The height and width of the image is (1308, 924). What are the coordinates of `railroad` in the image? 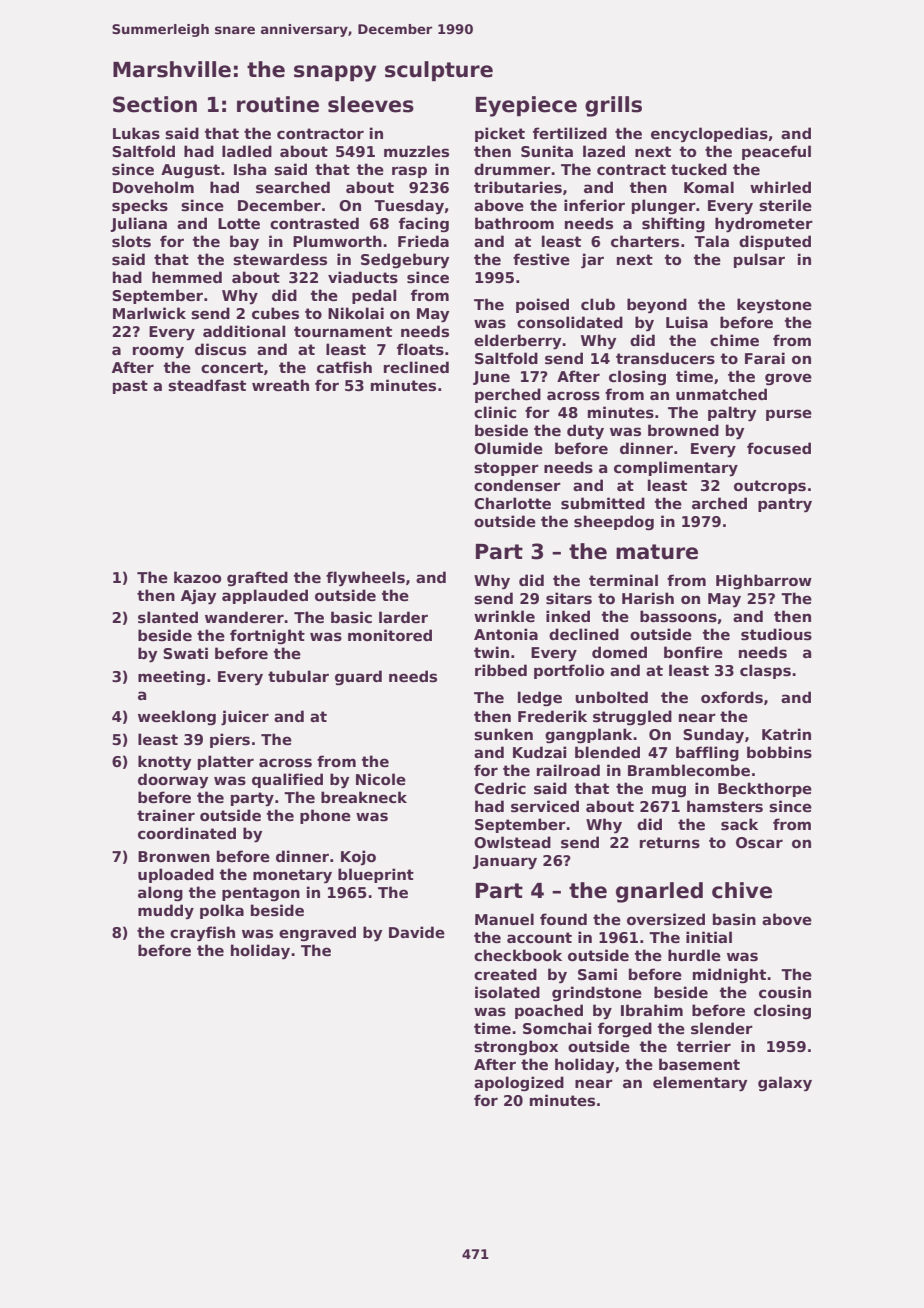 It's located at (568, 770).
